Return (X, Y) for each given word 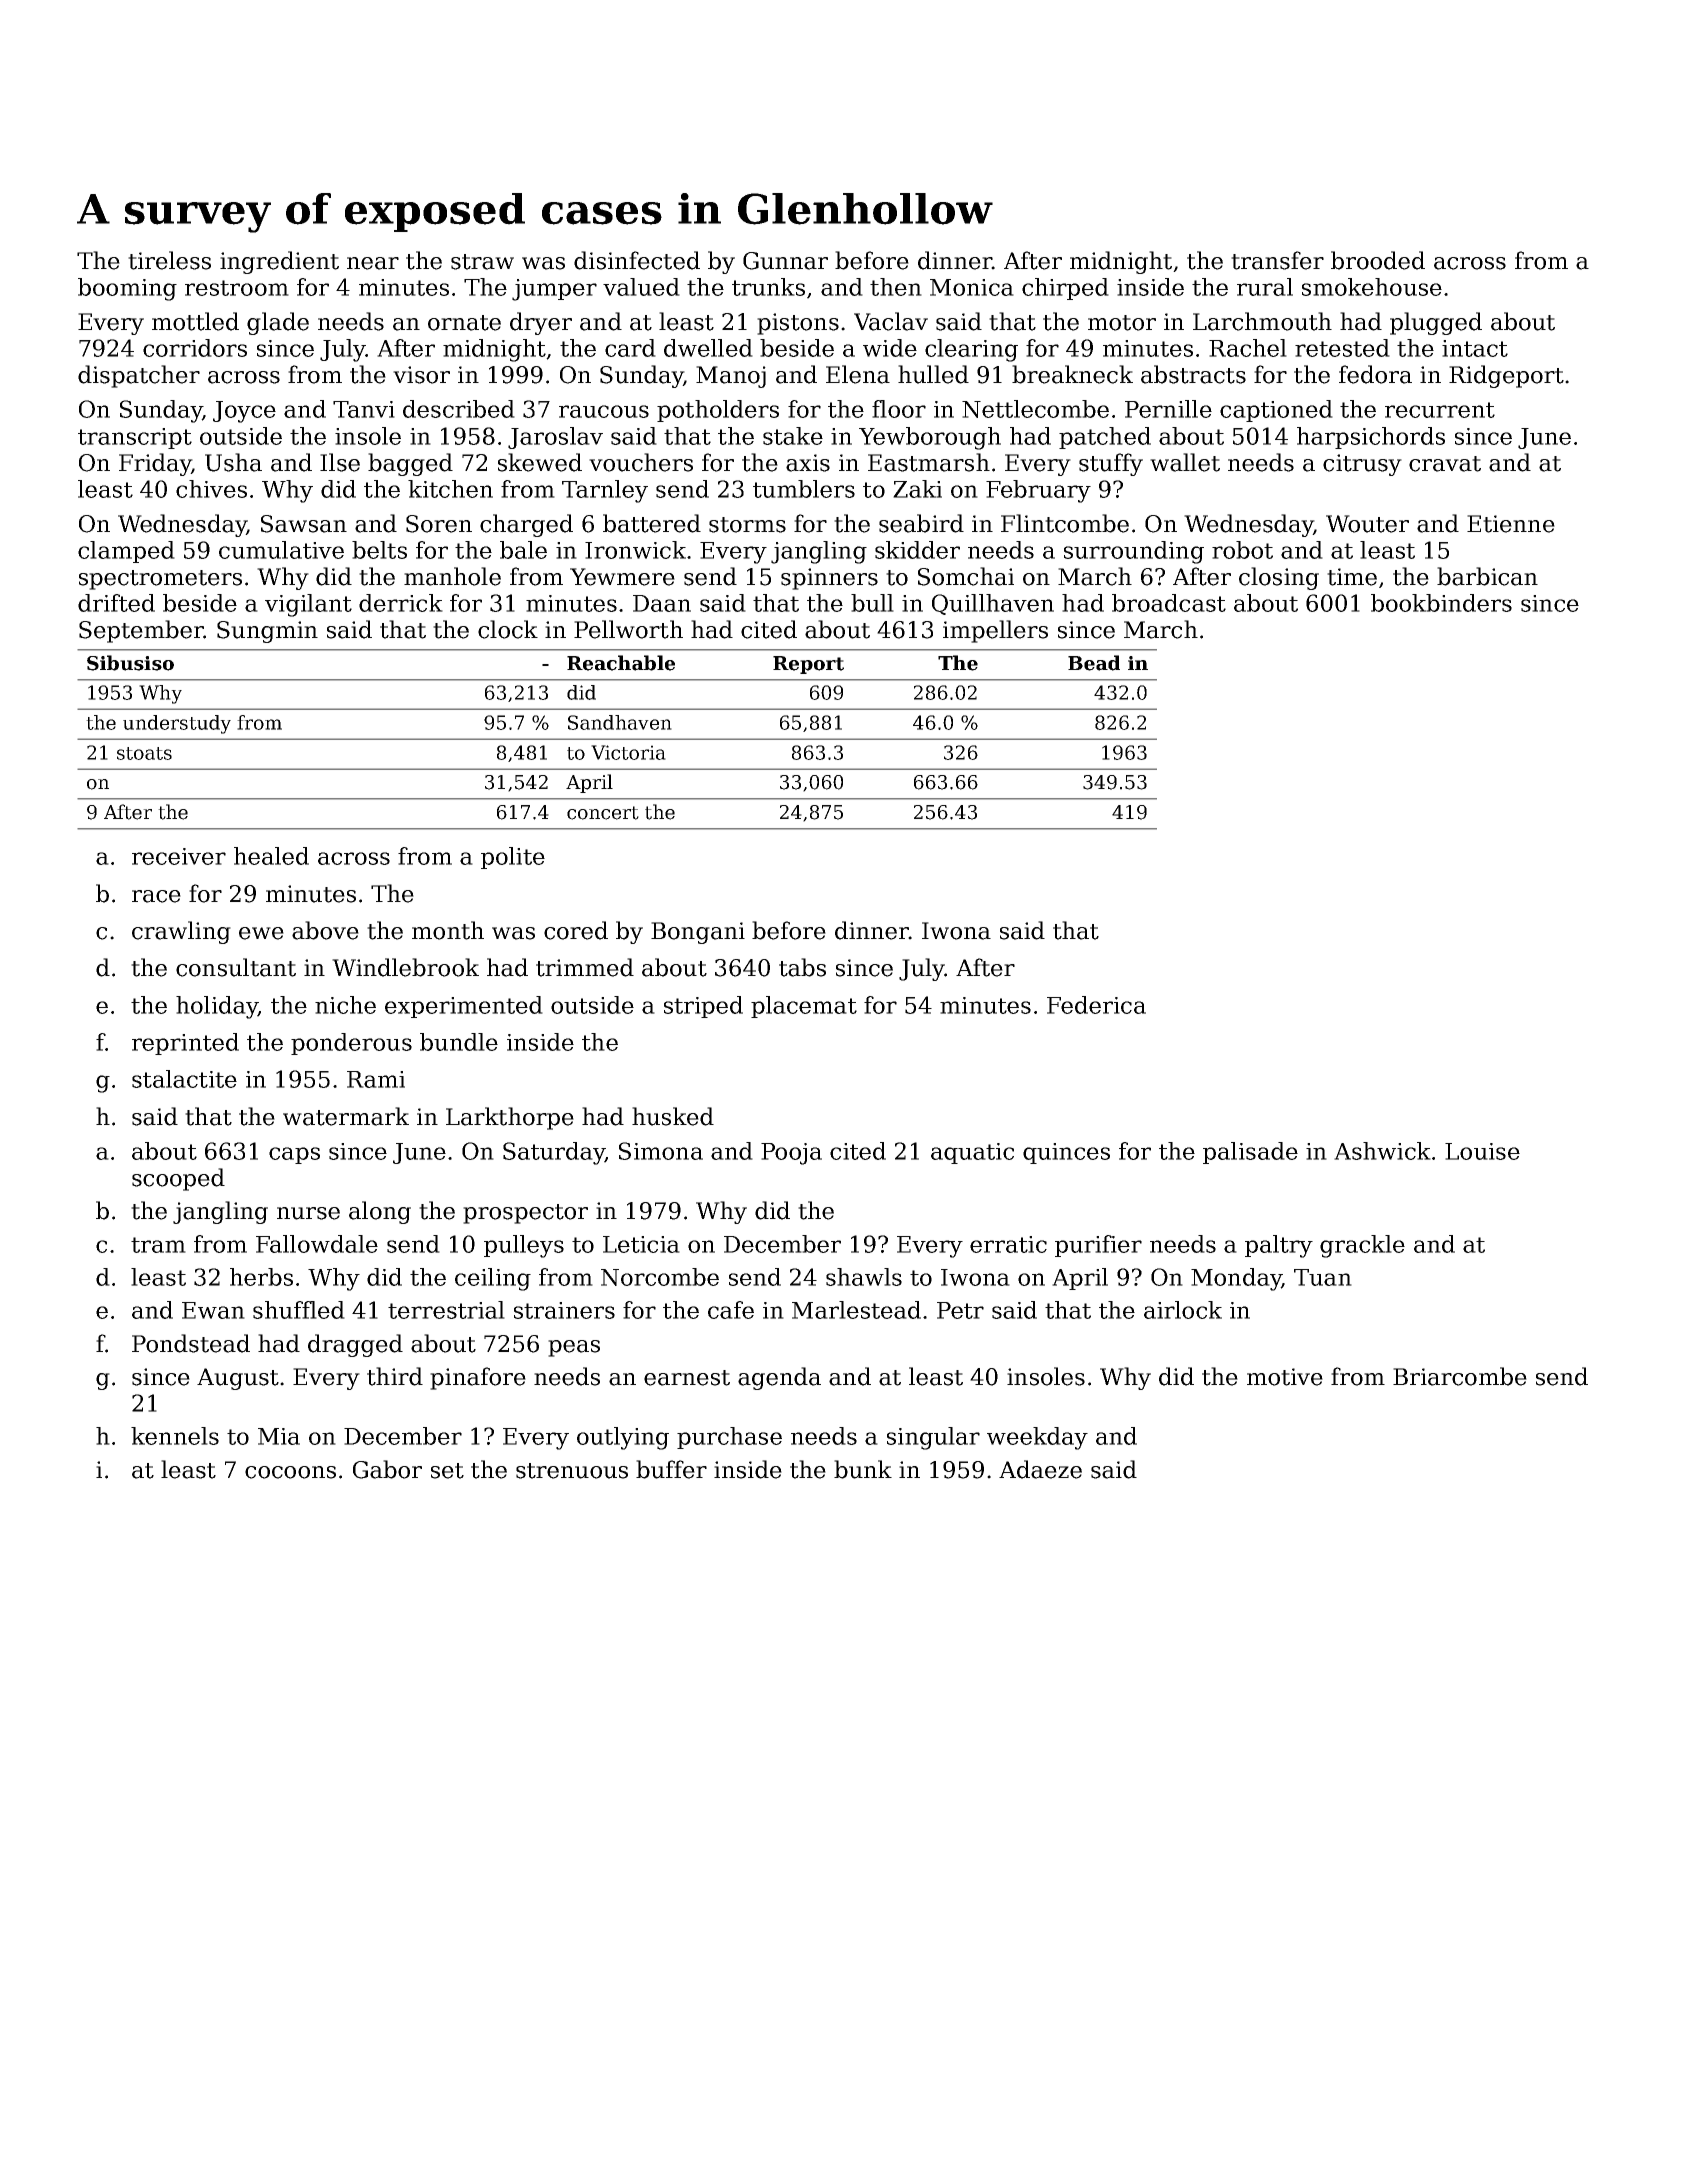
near (373, 263)
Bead (1094, 663)
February (1038, 491)
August (238, 1379)
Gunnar (785, 261)
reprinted (185, 1044)
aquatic (972, 1153)
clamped (126, 552)
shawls (864, 1277)
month (448, 930)
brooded (1378, 260)
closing (1279, 578)
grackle (1362, 1246)
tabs (802, 967)
